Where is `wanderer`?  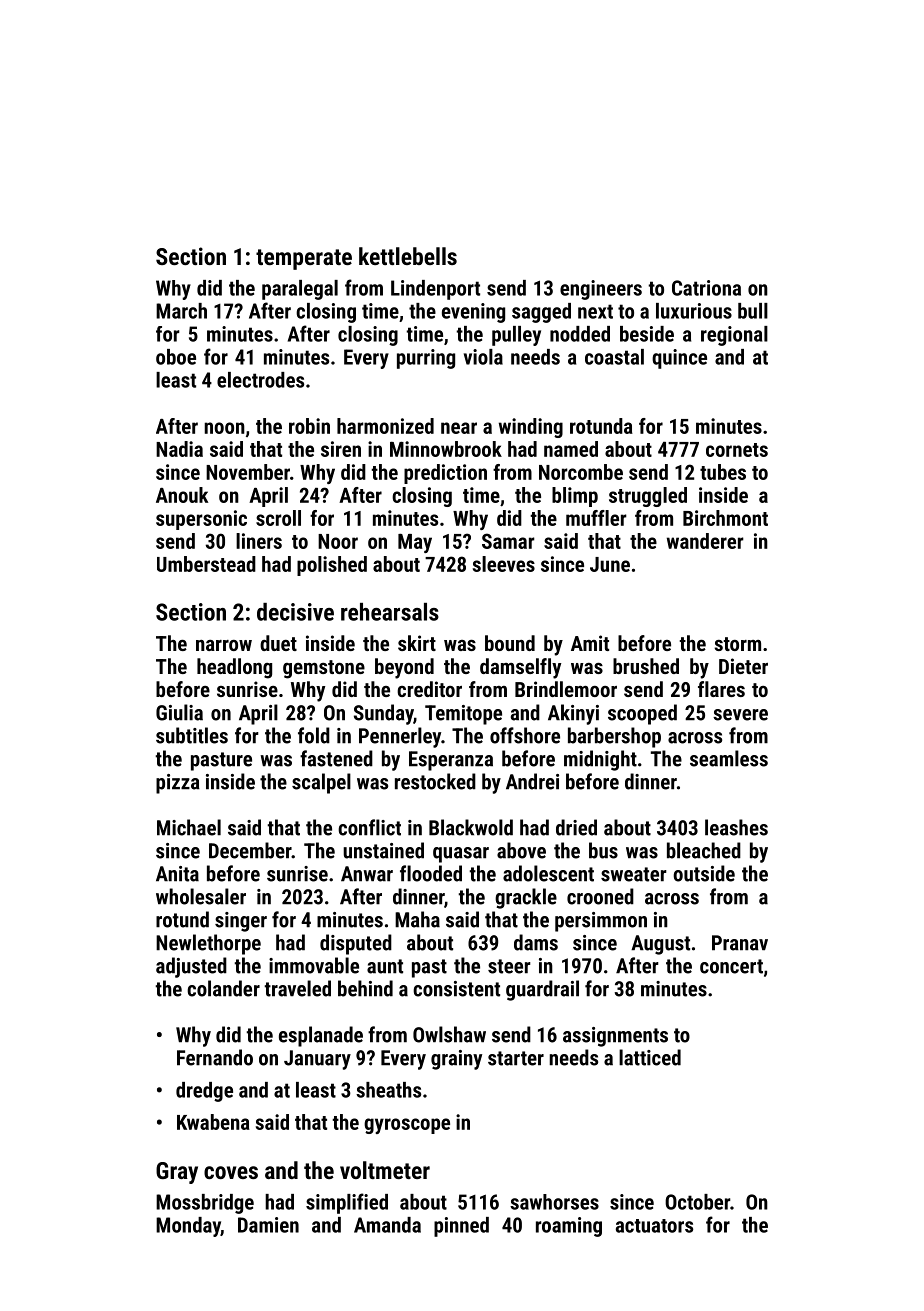 wanderer is located at coordinates (705, 541).
